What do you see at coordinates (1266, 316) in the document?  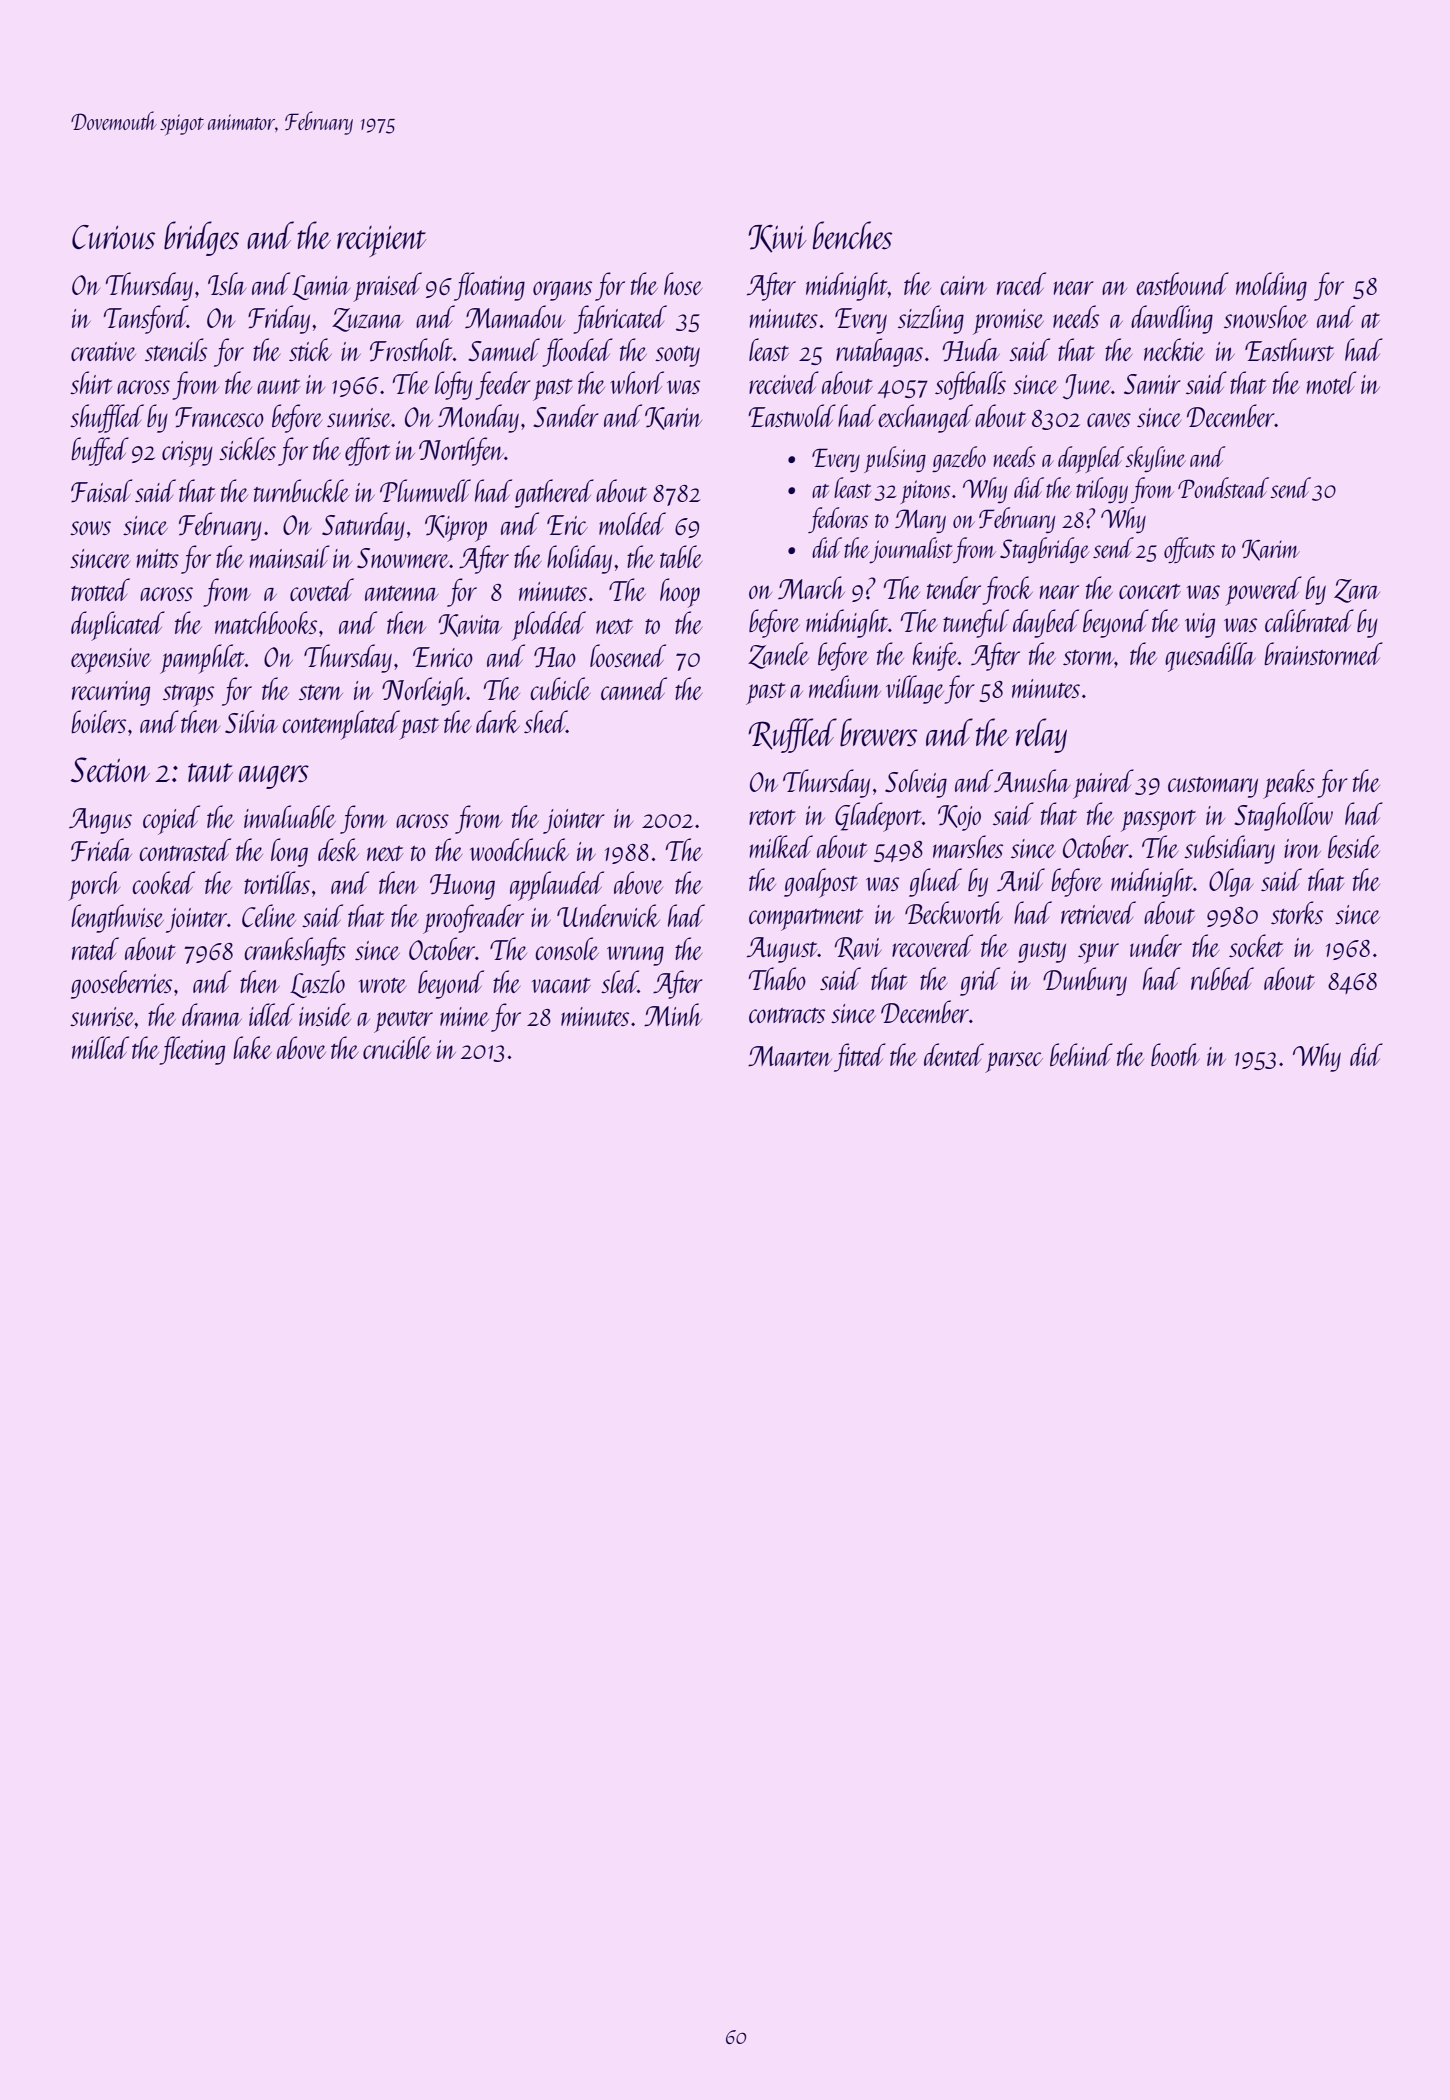 I see `snowshoe` at bounding box center [1266, 316].
